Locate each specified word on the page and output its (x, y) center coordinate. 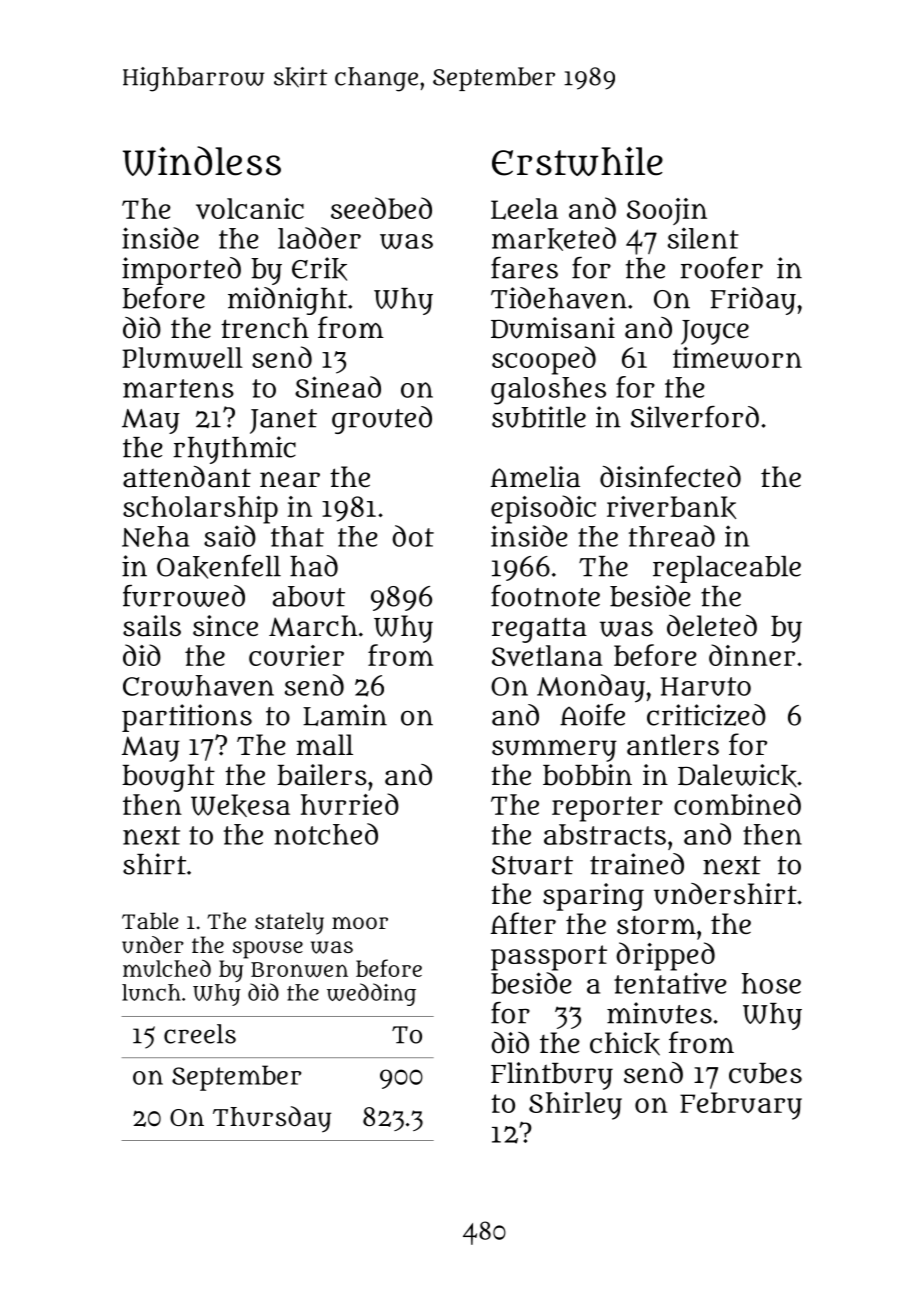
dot (413, 536)
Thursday (272, 1119)
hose (771, 983)
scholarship (200, 510)
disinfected (670, 476)
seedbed (381, 208)
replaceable (727, 569)
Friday (753, 301)
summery (554, 751)
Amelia (535, 477)
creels (200, 1034)
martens (178, 388)
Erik (319, 269)
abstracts (605, 834)
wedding (371, 994)
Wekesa (240, 805)
